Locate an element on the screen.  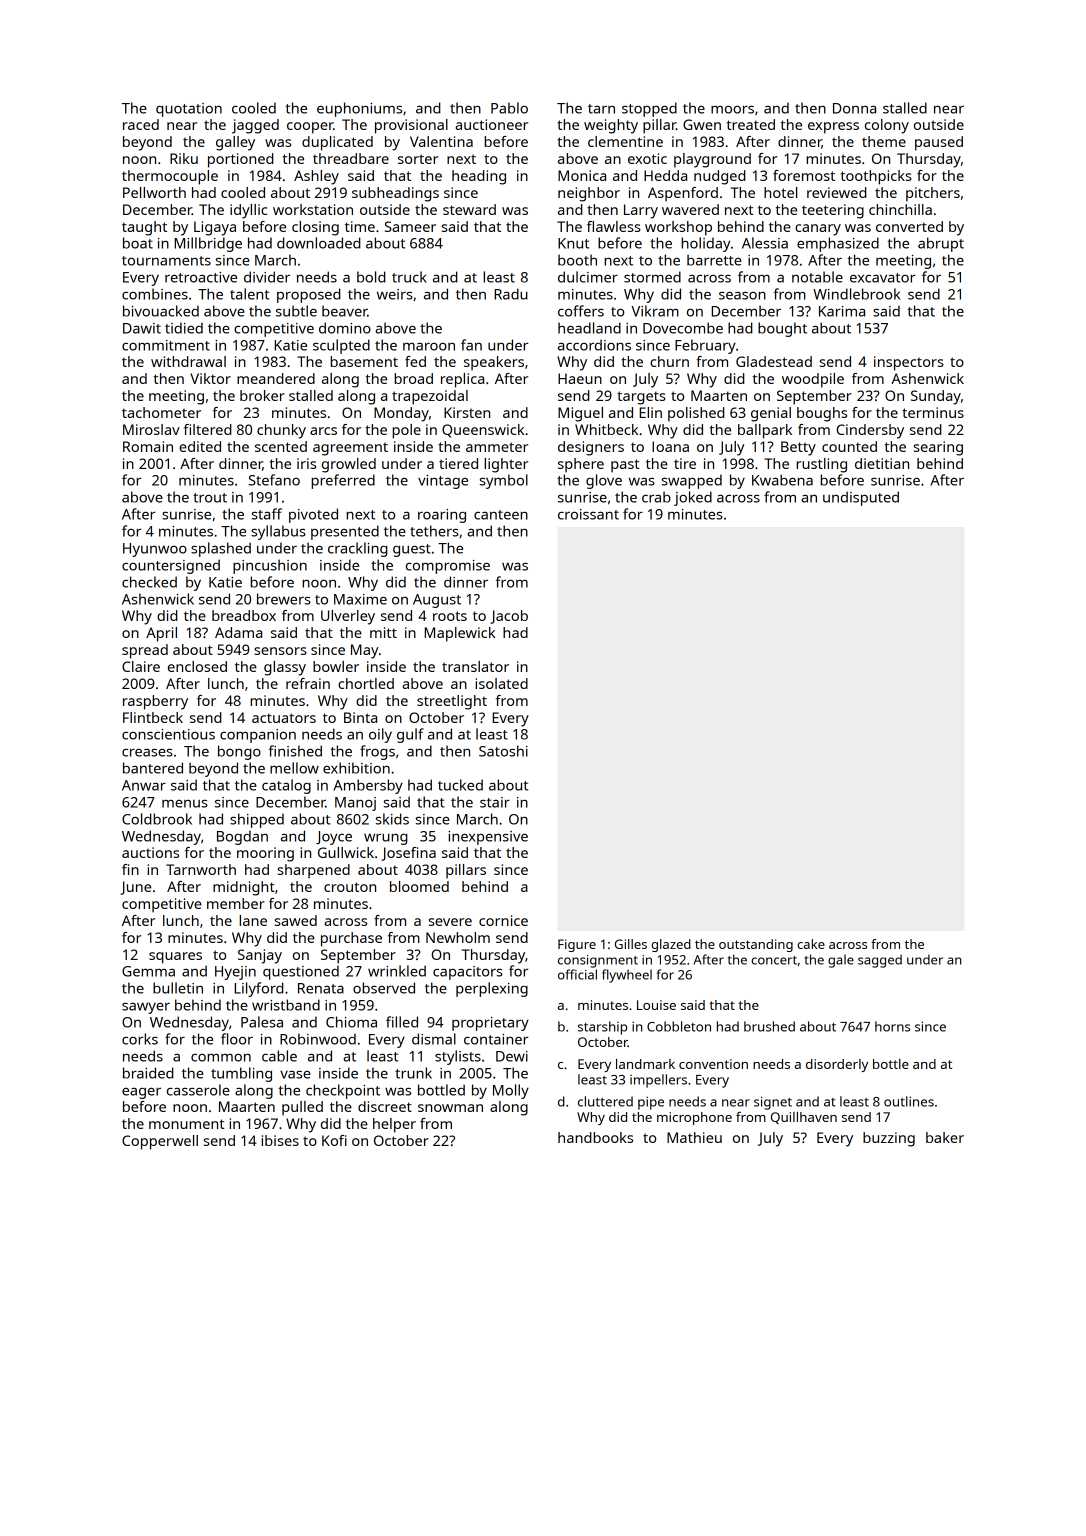
tachometer is located at coordinates (161, 412).
